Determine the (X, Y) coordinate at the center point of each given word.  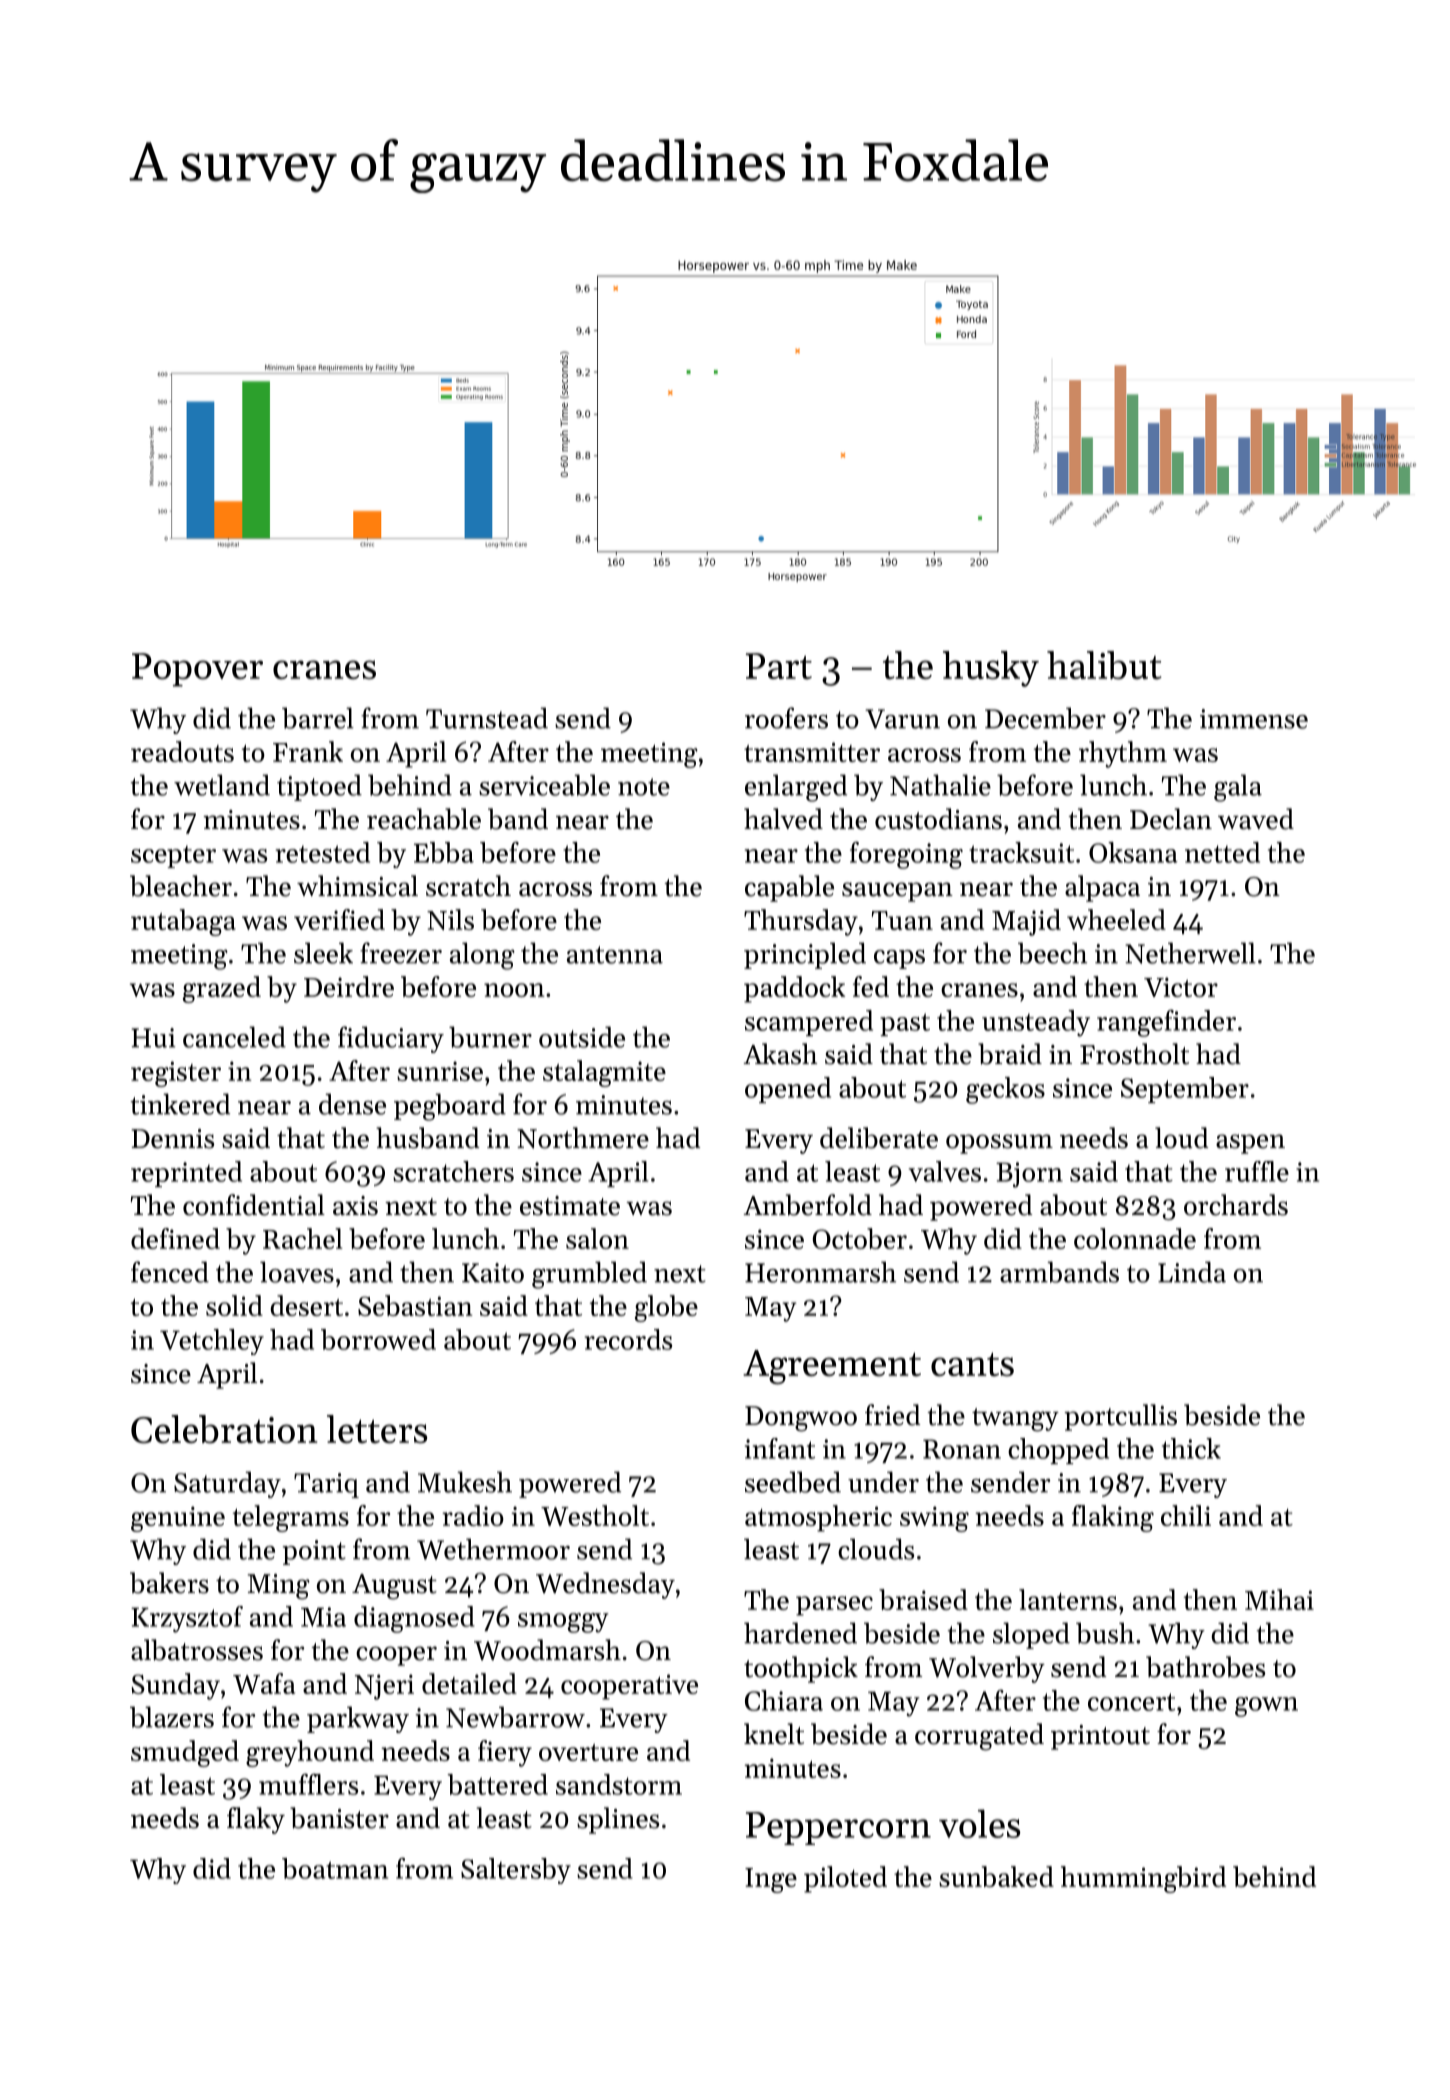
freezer (401, 953)
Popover (197, 670)
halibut (1104, 665)
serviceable (544, 785)
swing (934, 1519)
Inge (771, 1880)
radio (473, 1515)
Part (779, 666)
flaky (256, 1820)
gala (1238, 788)
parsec (834, 1606)
